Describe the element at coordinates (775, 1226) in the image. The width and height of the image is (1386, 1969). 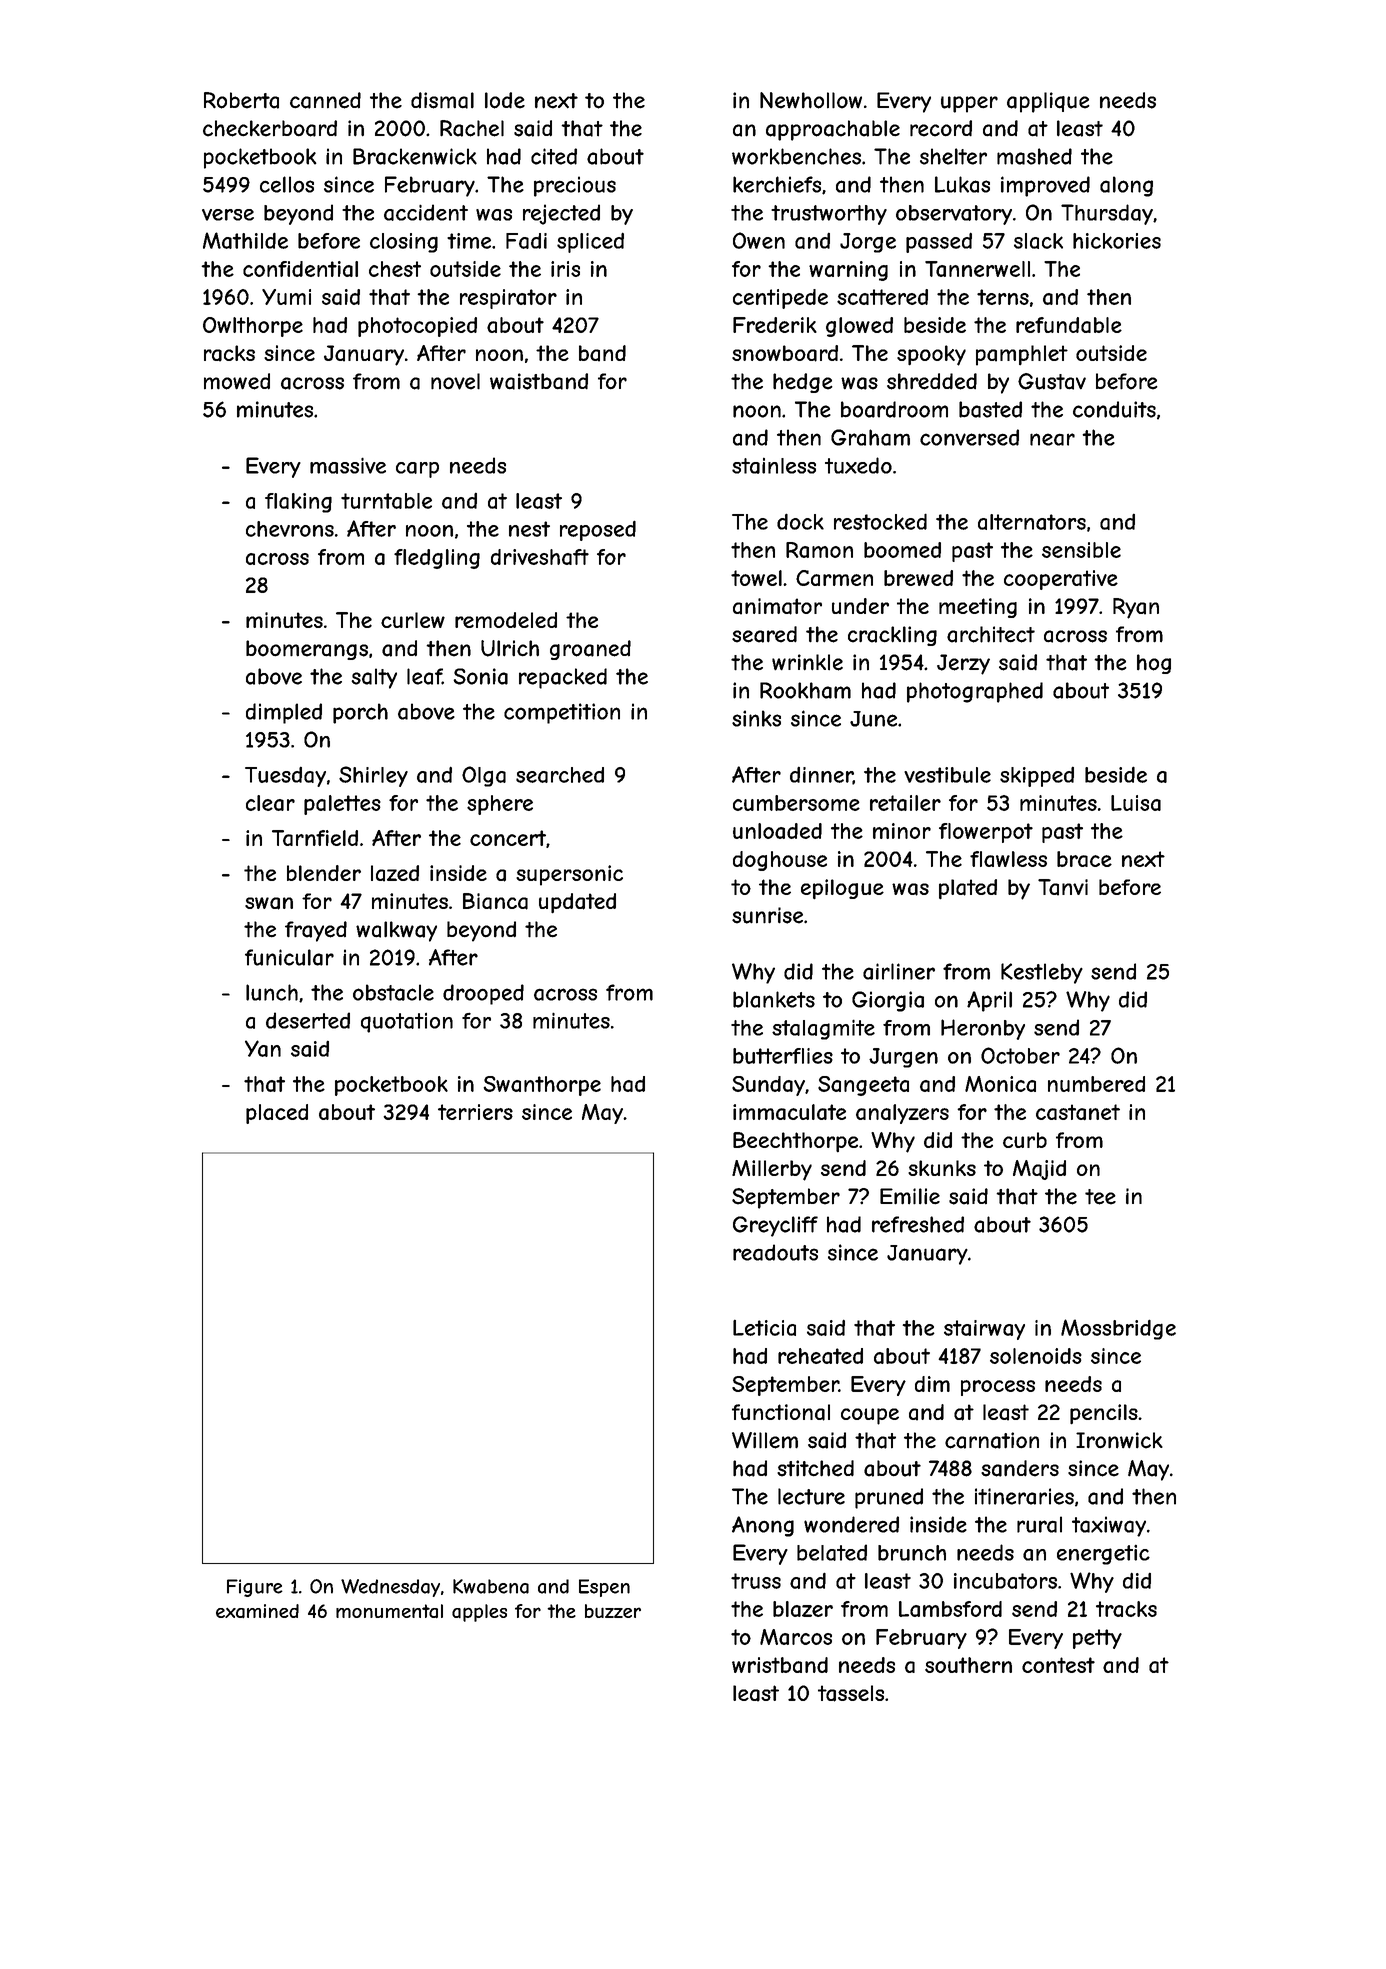
I see `Greycliff` at that location.
